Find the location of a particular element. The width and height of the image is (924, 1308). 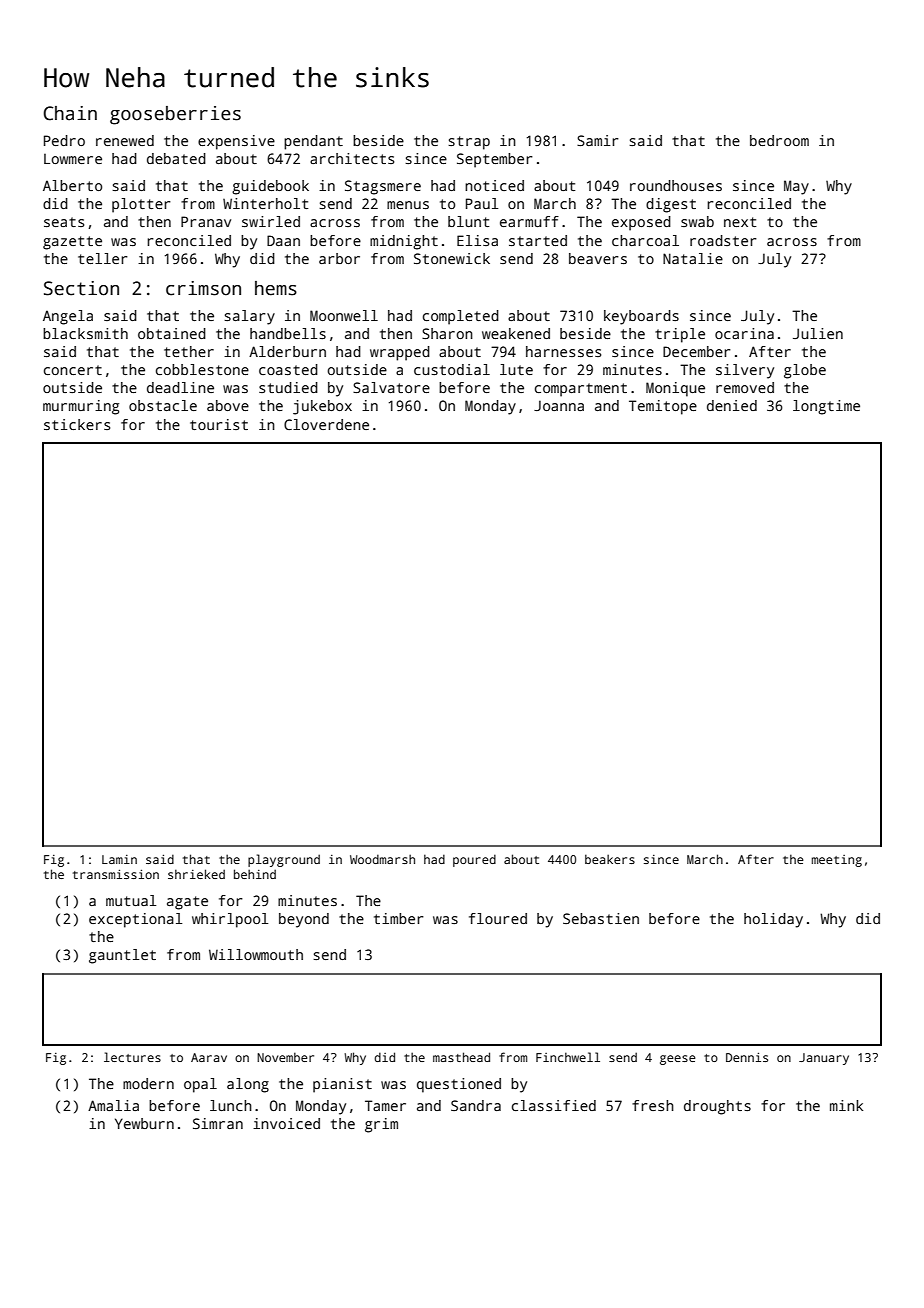

Sandra is located at coordinates (476, 1105).
